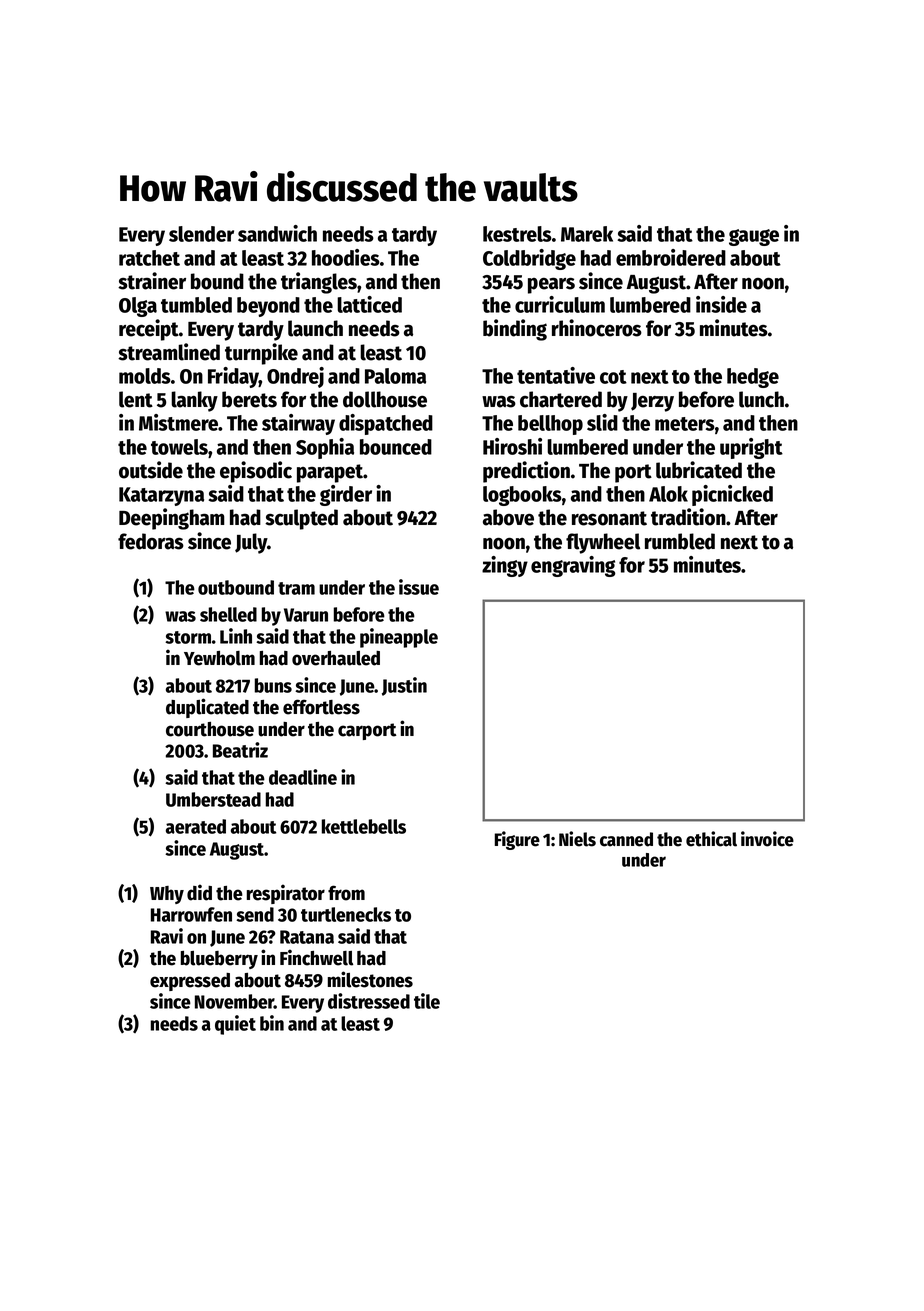  I want to click on rhinoceros, so click(597, 328).
